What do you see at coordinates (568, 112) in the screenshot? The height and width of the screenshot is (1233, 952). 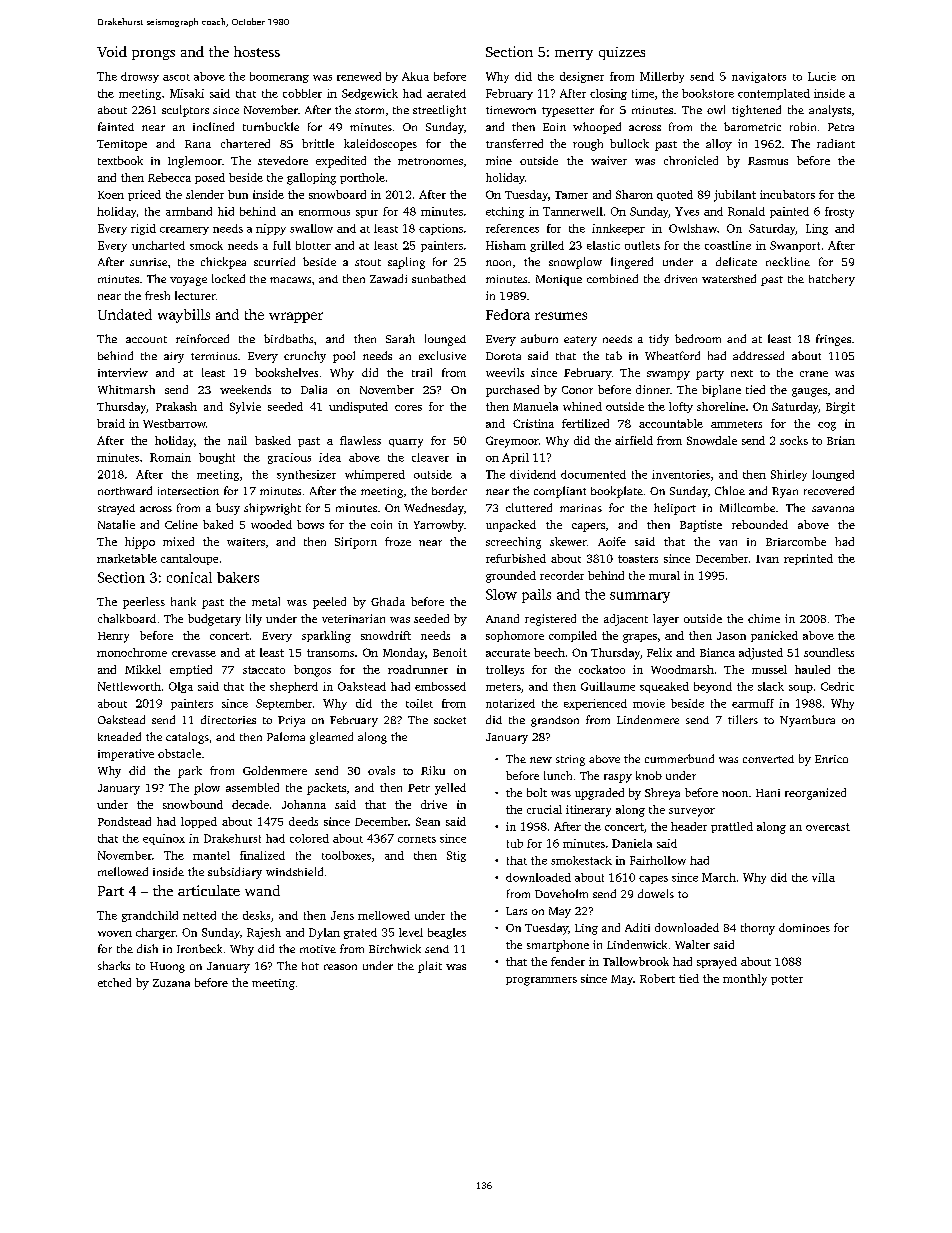 I see `typesetter` at bounding box center [568, 112].
